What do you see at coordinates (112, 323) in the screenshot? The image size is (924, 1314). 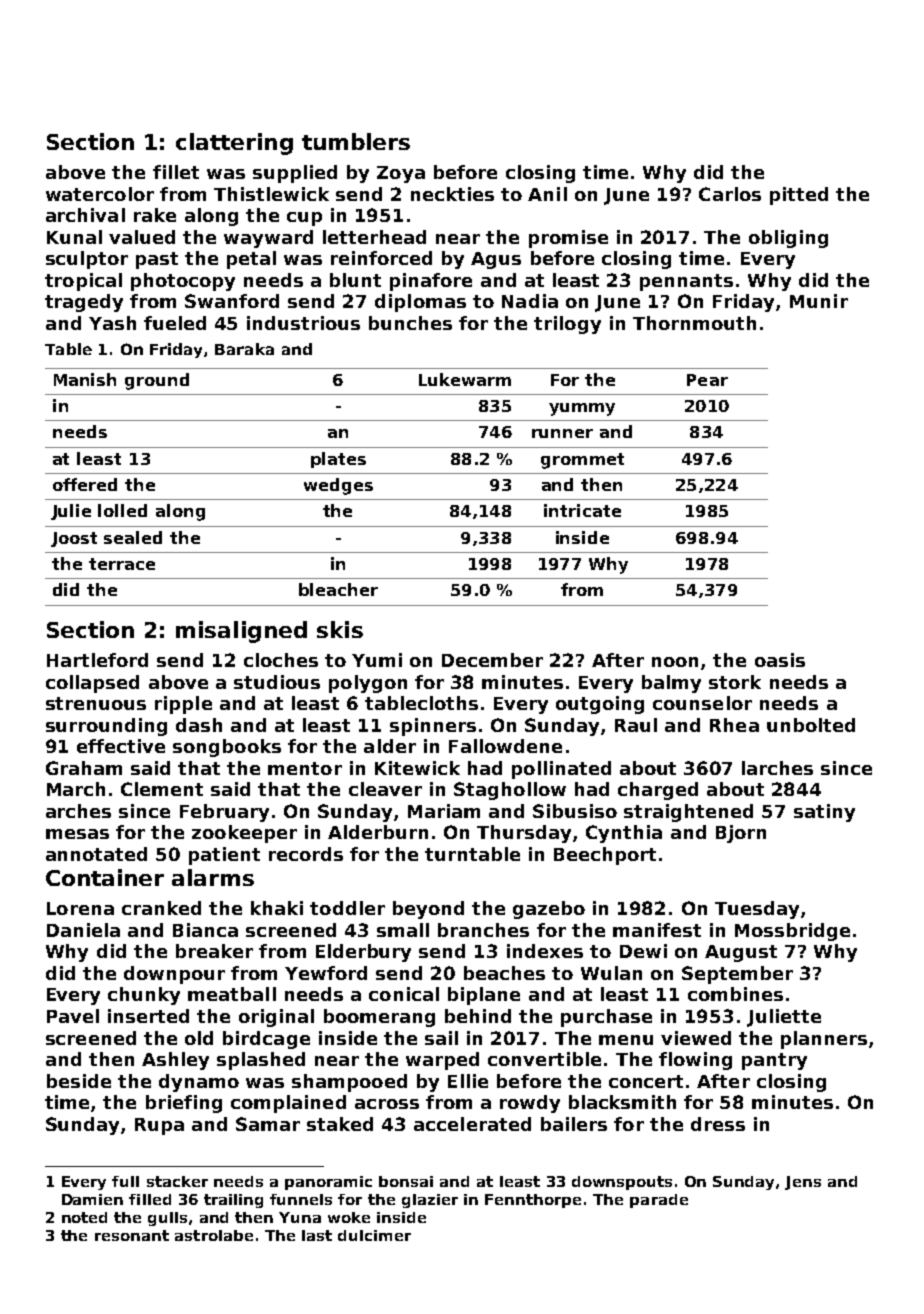 I see `Yash` at bounding box center [112, 323].
